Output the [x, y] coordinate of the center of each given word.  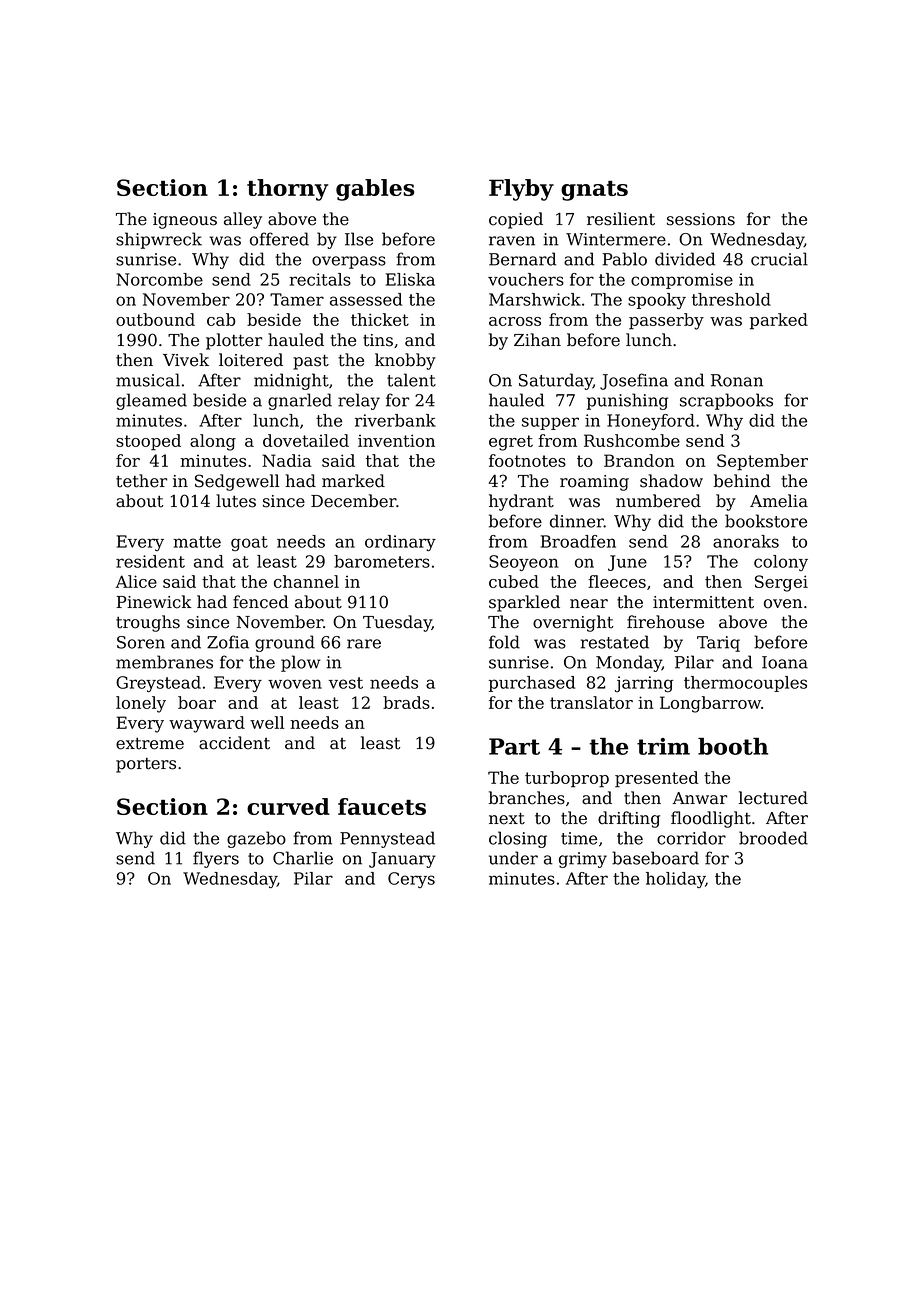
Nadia [287, 460]
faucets [382, 806]
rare [364, 644]
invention [396, 440]
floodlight [711, 819]
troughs [148, 623]
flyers [216, 859]
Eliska [410, 279]
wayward [207, 724]
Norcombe [159, 279]
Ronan [737, 380]
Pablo [624, 259]
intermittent [703, 602]
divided [685, 259]
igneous [185, 221]
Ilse [359, 239]
